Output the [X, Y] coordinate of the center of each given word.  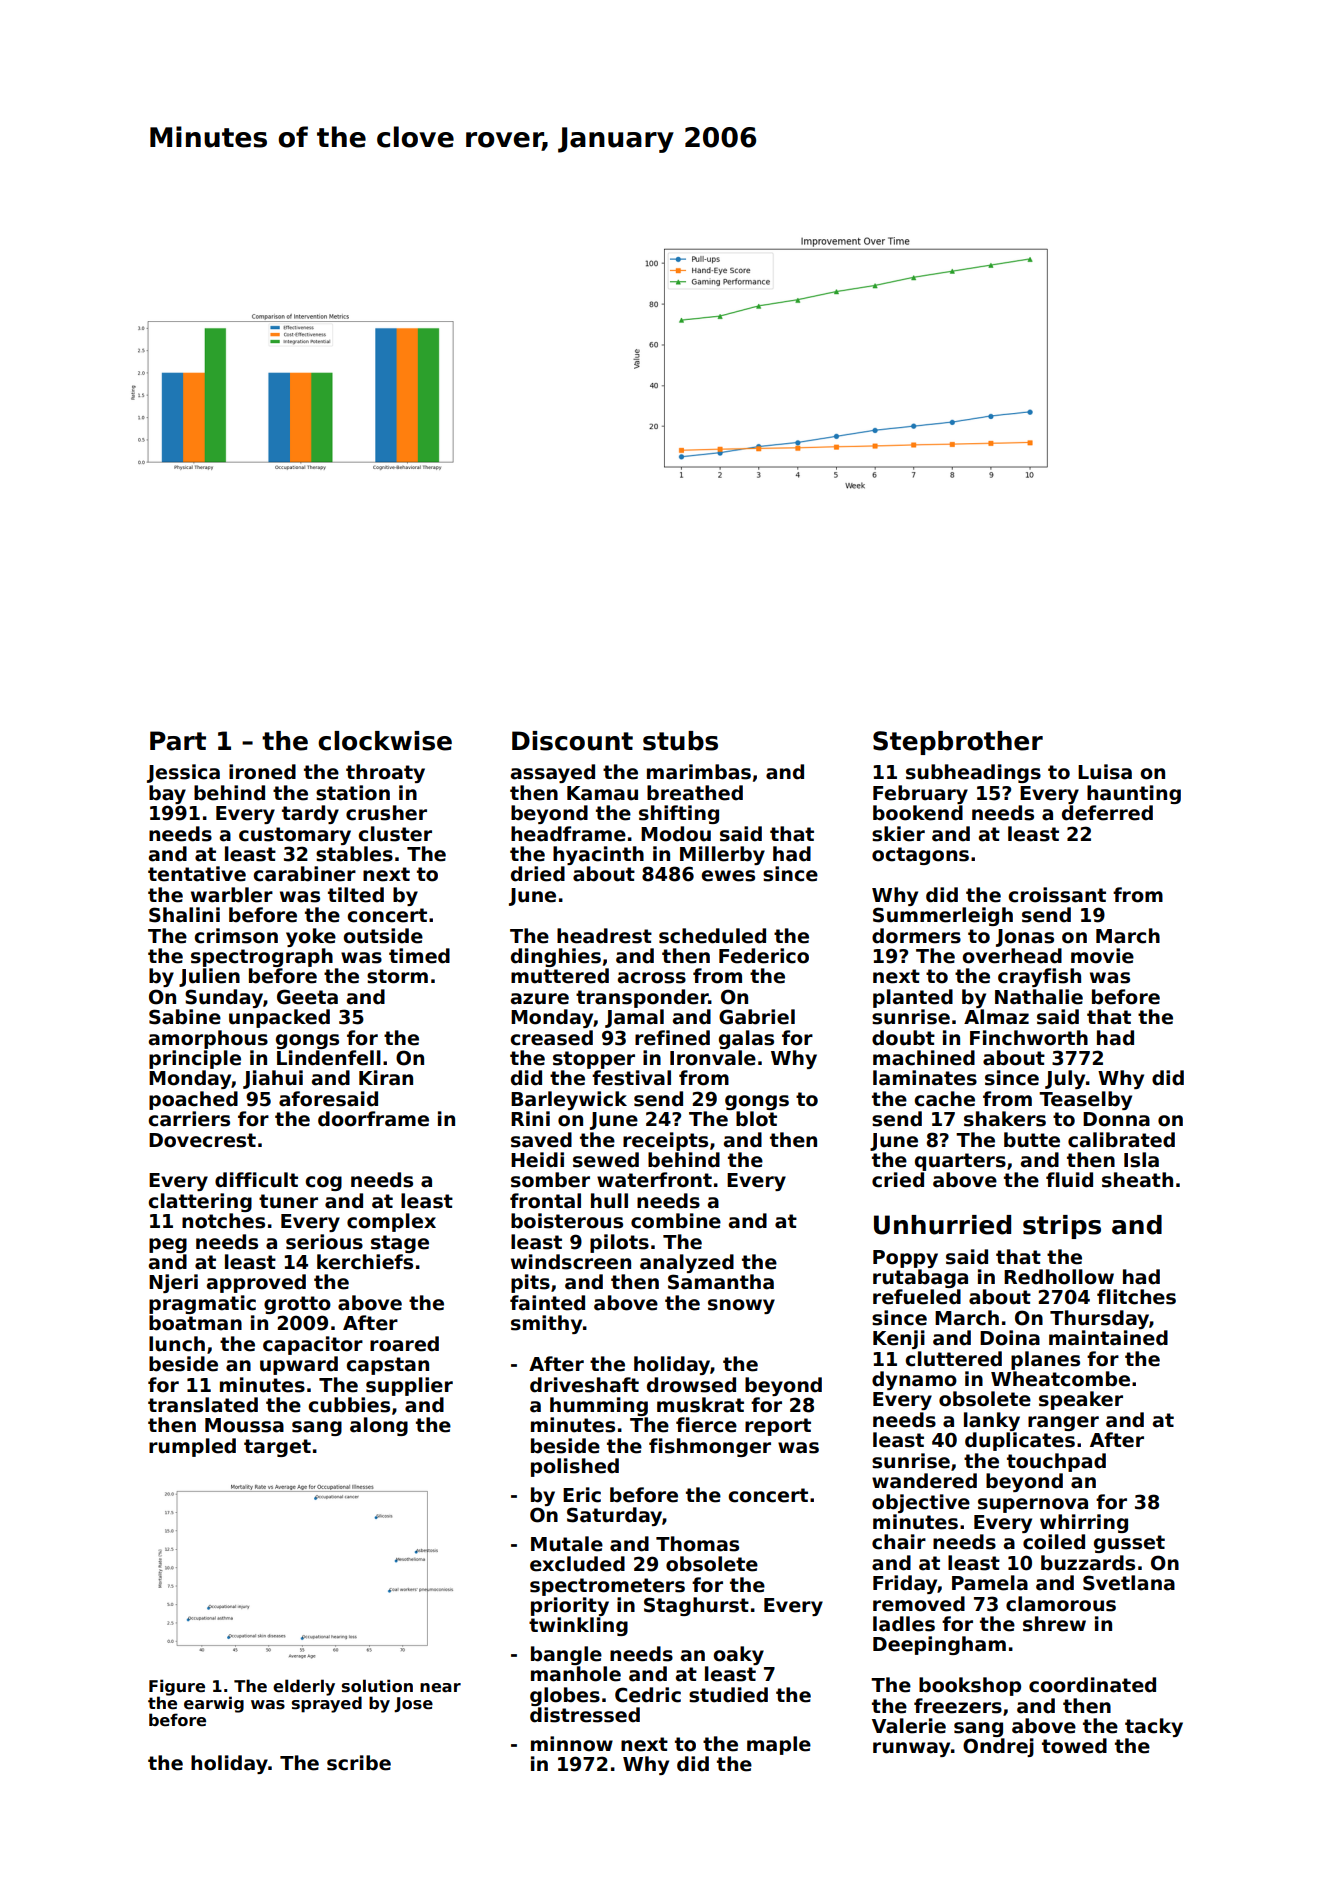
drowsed [691, 1385]
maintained [1108, 1338]
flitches [1136, 1297]
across [652, 978]
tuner [288, 1201]
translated [203, 1405]
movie [1102, 956]
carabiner [304, 874]
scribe [359, 1763]
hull [609, 1201]
